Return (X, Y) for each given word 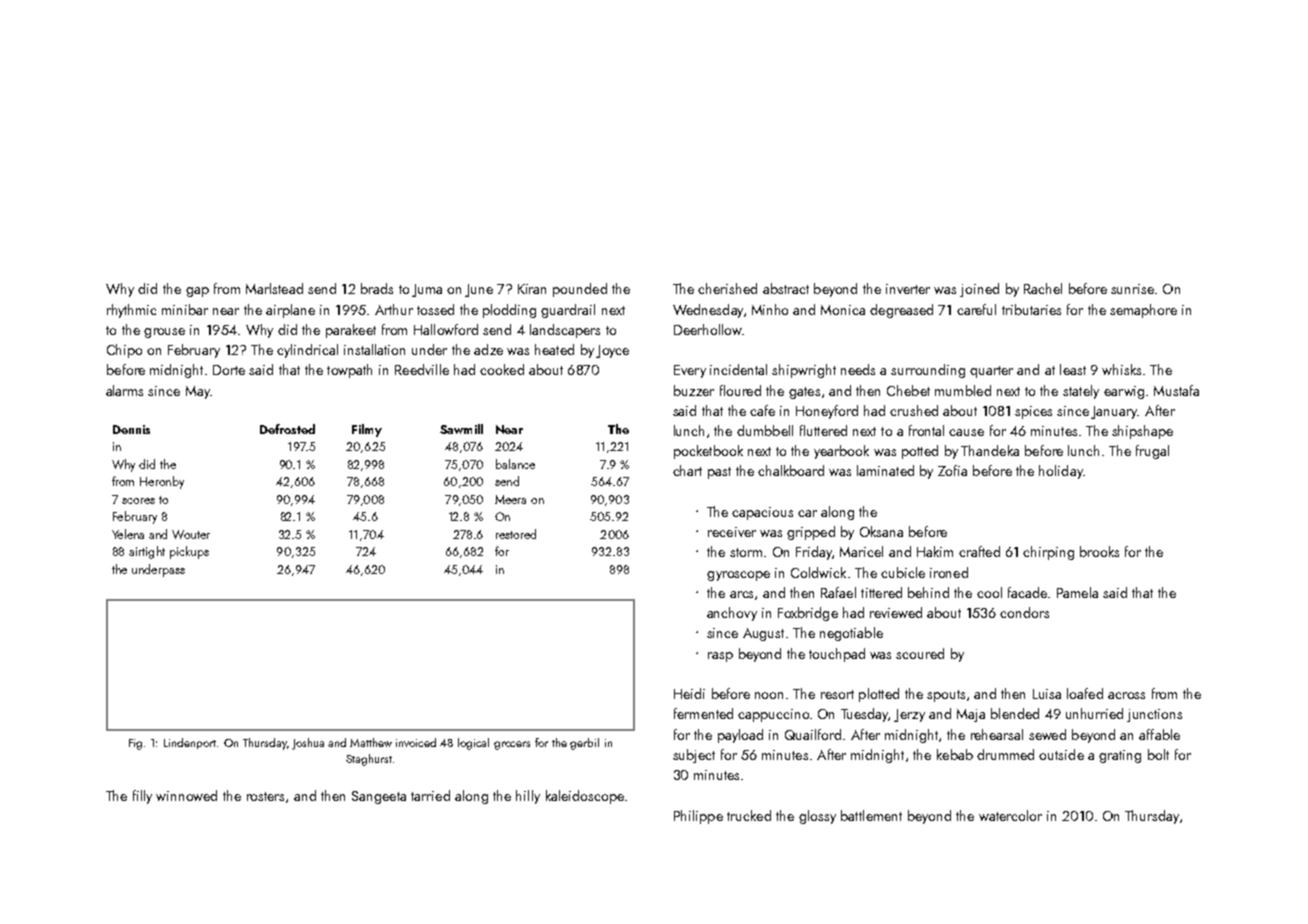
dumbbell (765, 430)
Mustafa (1176, 390)
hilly (528, 797)
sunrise (1132, 289)
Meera (510, 499)
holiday (1061, 472)
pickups (189, 552)
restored (516, 534)
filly (142, 797)
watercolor (1010, 815)
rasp (720, 657)
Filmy (367, 430)
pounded (580, 290)
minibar (185, 309)
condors (1024, 612)
